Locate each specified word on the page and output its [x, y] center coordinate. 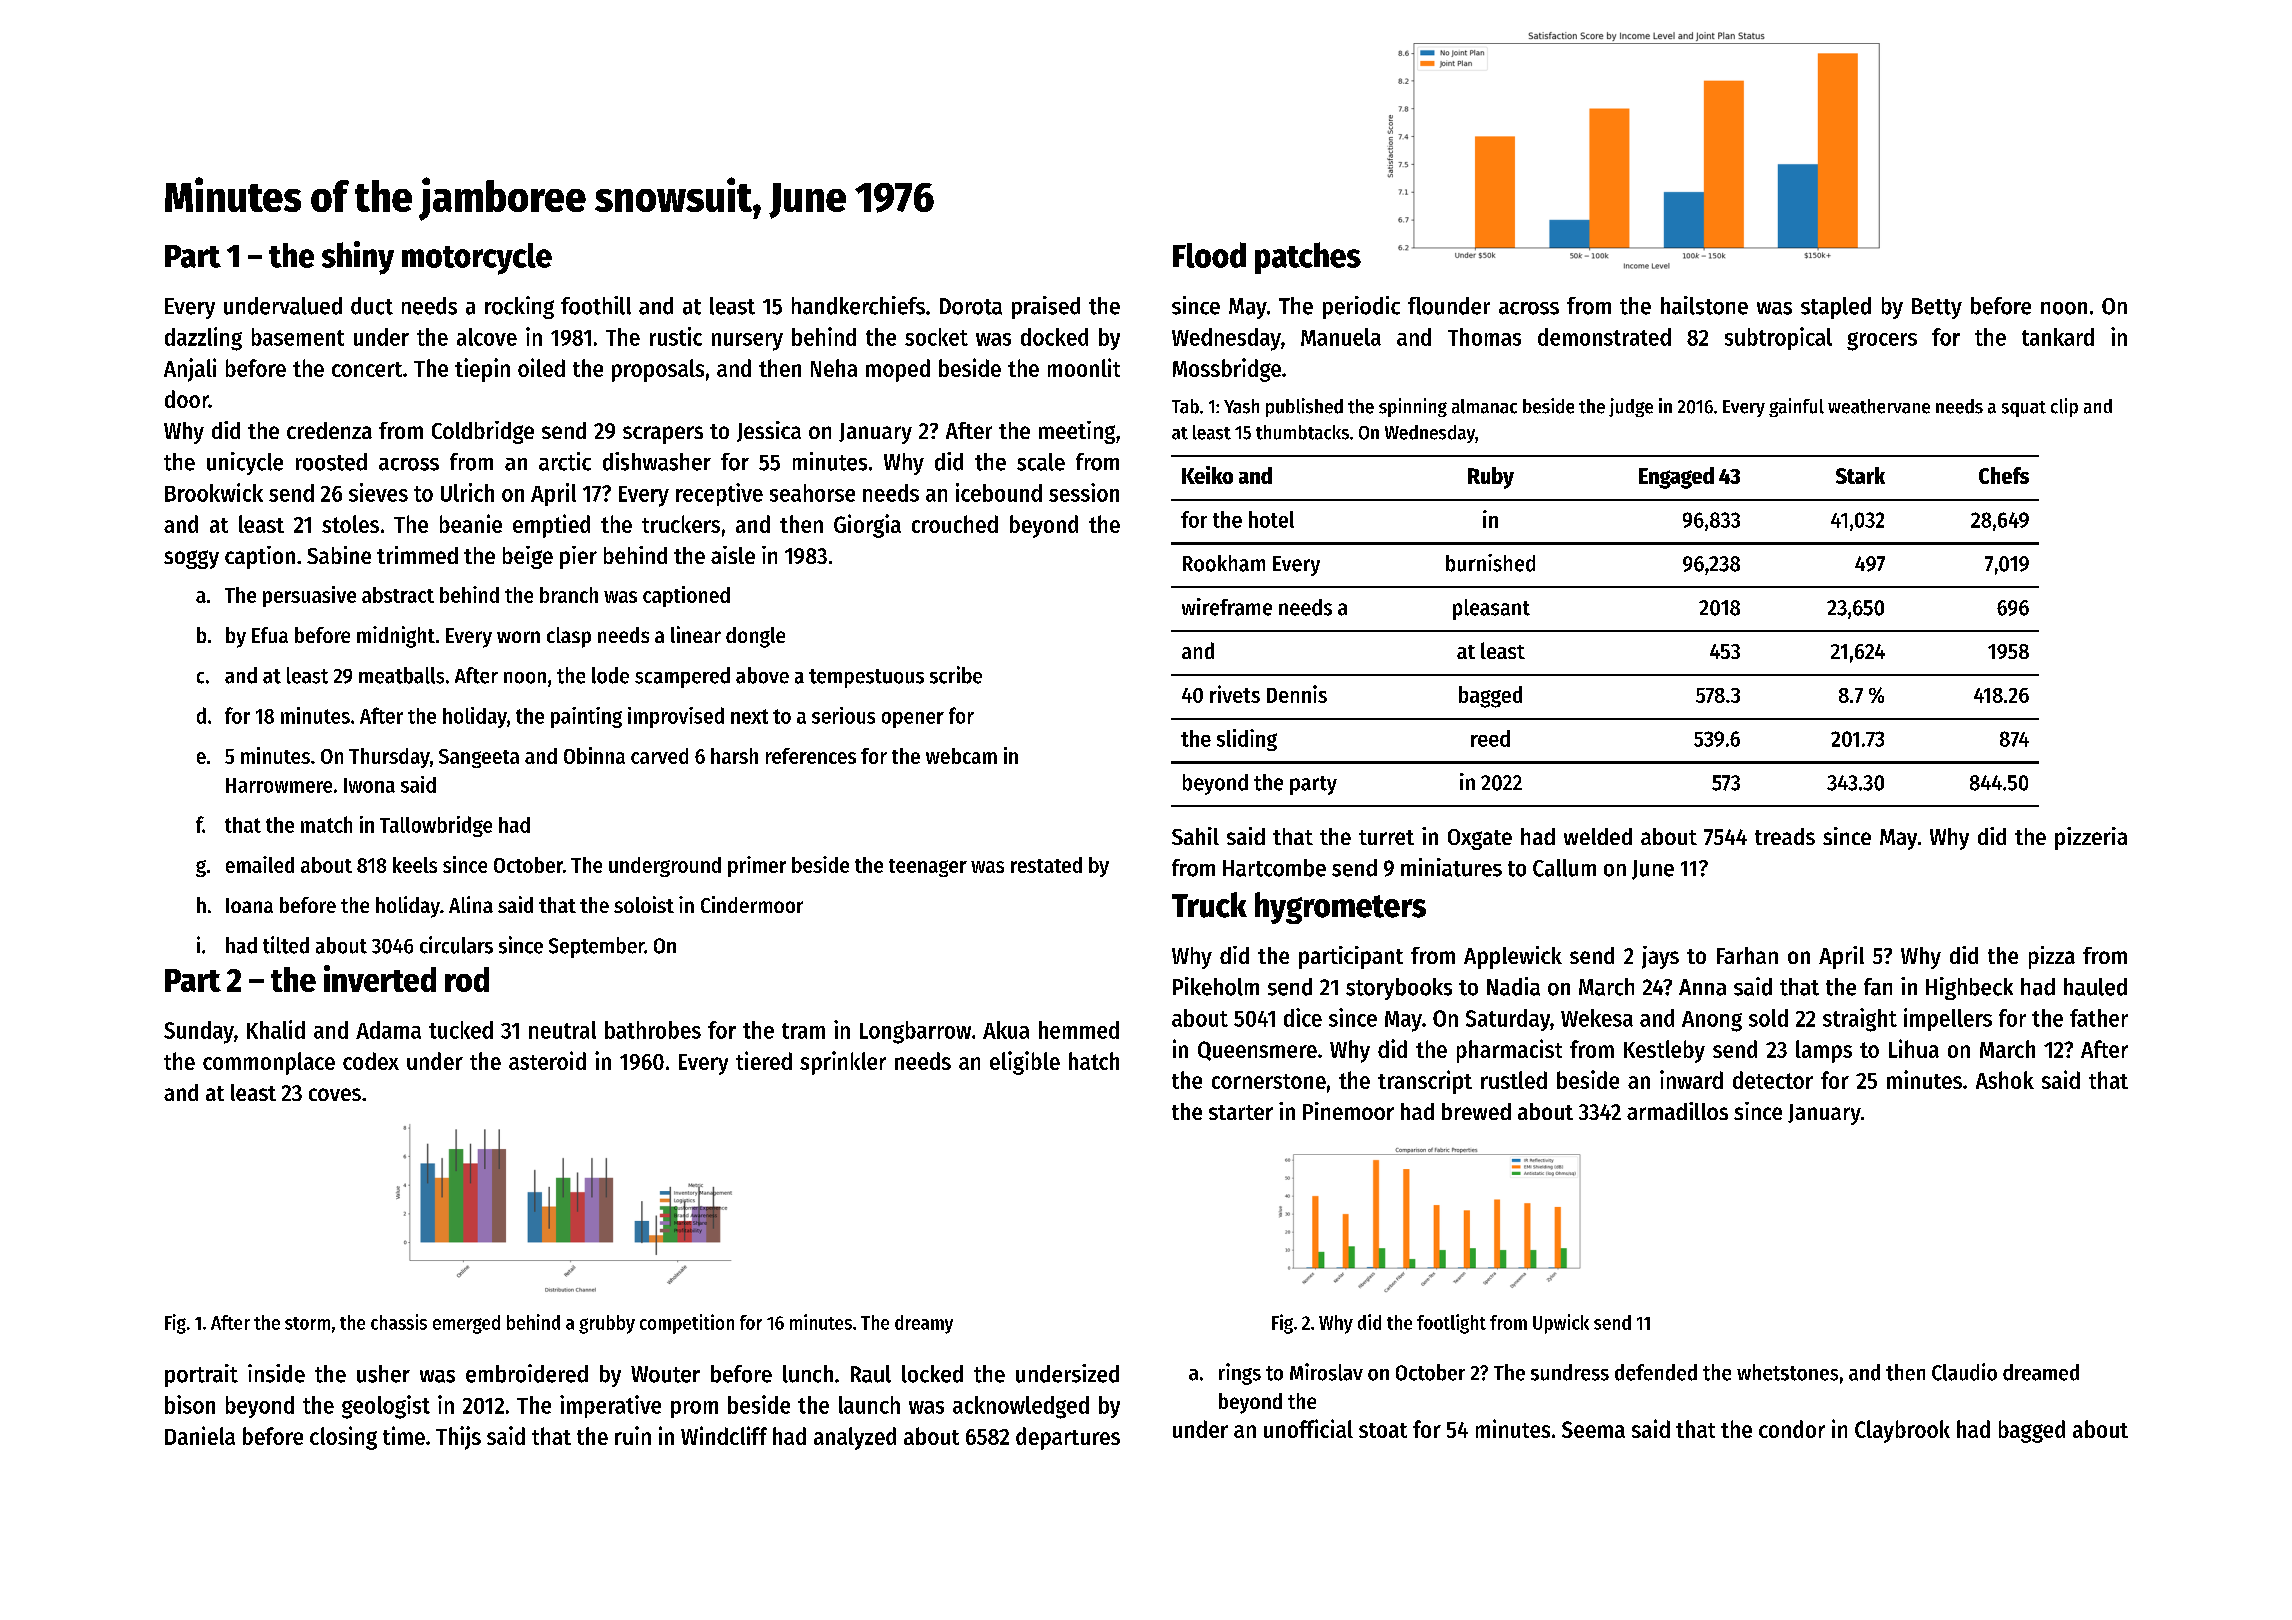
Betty [1937, 308]
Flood [1209, 255]
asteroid [547, 1060]
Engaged [1676, 478]
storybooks [1399, 989]
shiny [358, 258]
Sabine [339, 555]
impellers [1948, 1019]
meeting [1077, 432]
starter [1241, 1112]
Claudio [1964, 1372]
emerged [466, 1324]
